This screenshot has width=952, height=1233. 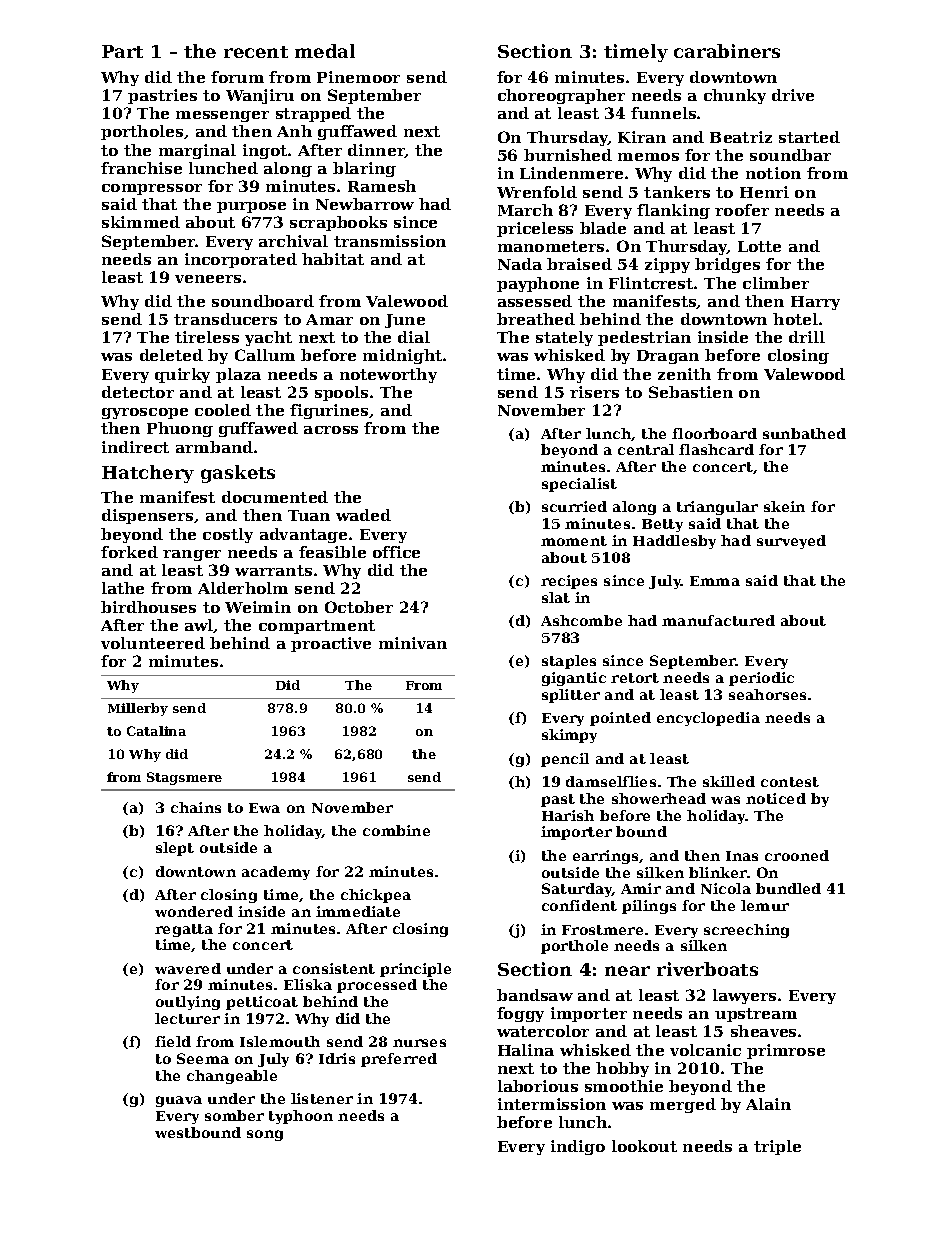 I want to click on forked, so click(x=129, y=552).
